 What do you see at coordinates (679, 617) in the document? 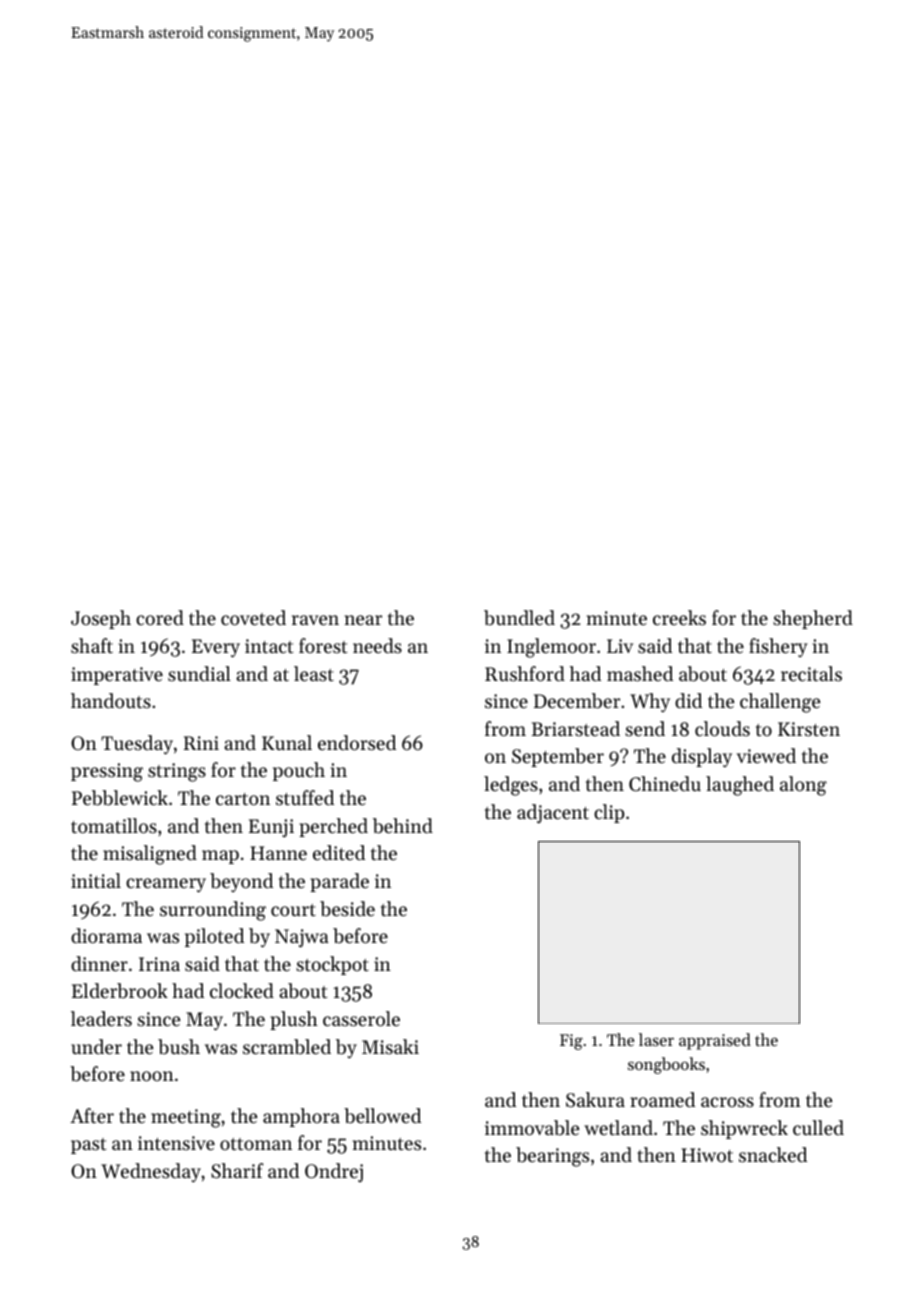
I see `creeks` at bounding box center [679, 617].
